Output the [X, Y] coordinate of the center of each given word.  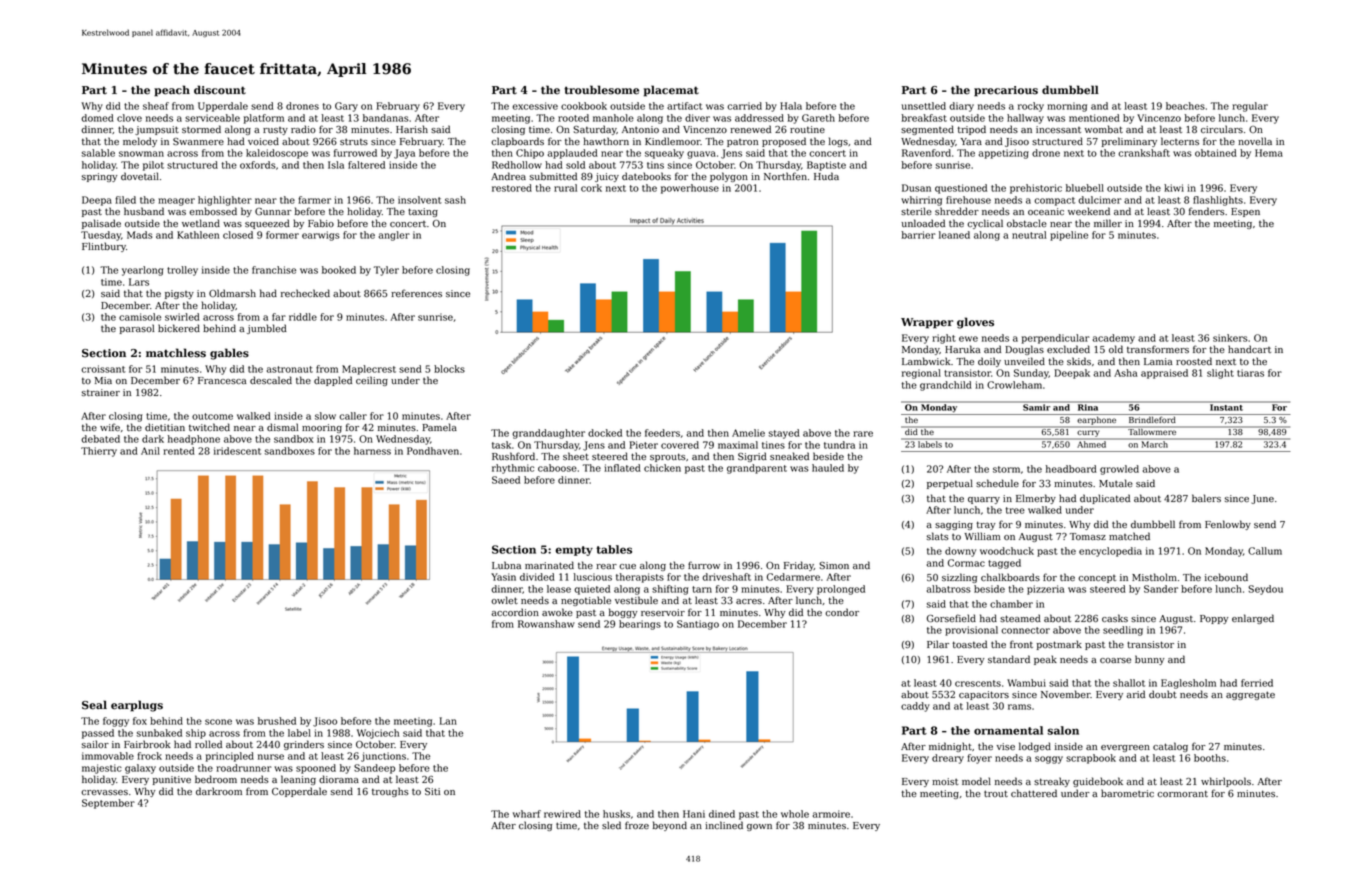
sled [611, 825]
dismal [282, 427]
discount [220, 90]
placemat [671, 91]
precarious [1006, 91]
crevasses [104, 792]
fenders [1207, 211]
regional [921, 374]
